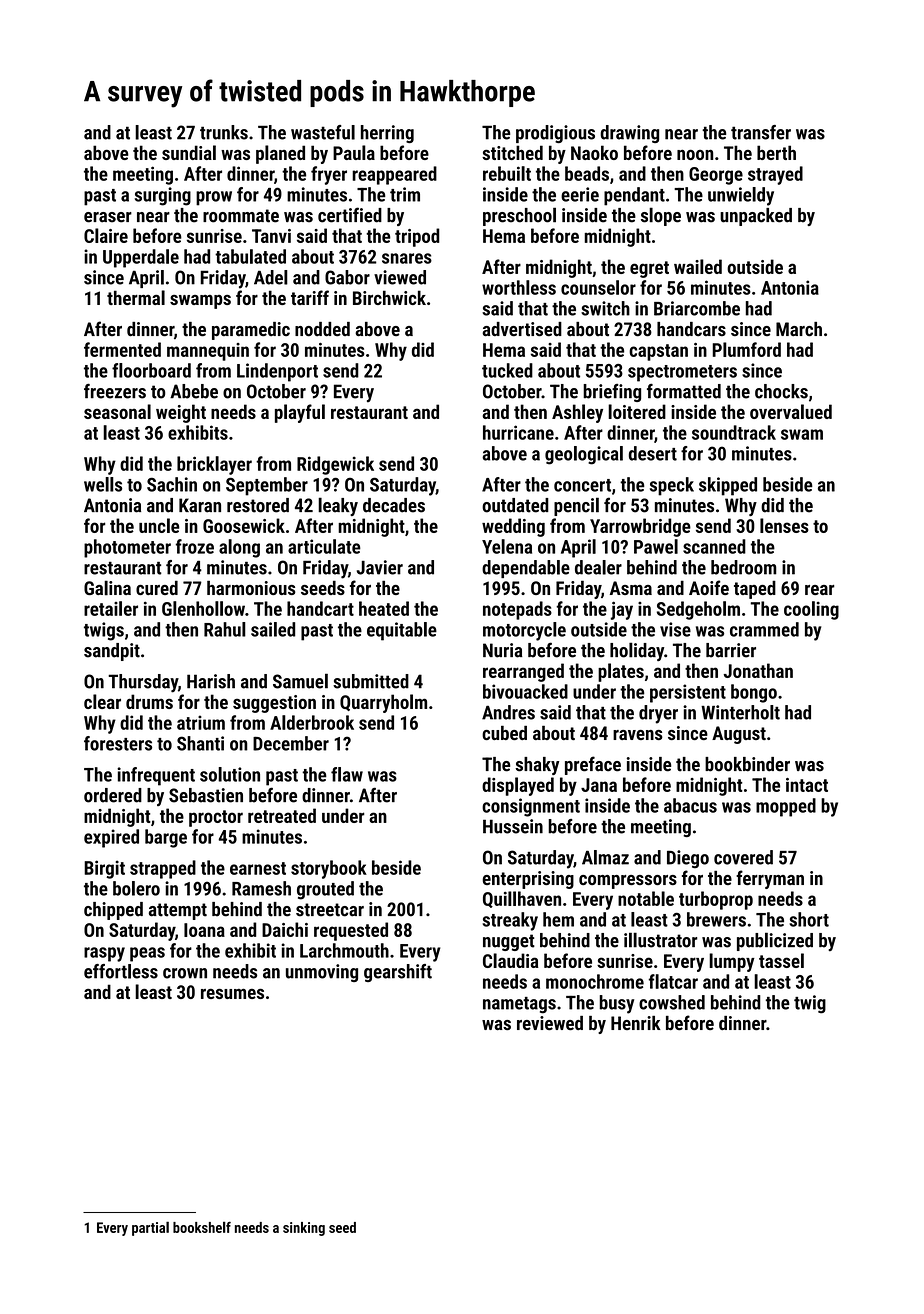 This page has height=1314, width=924. Describe the element at coordinates (387, 134) in the page. I see `herring` at that location.
